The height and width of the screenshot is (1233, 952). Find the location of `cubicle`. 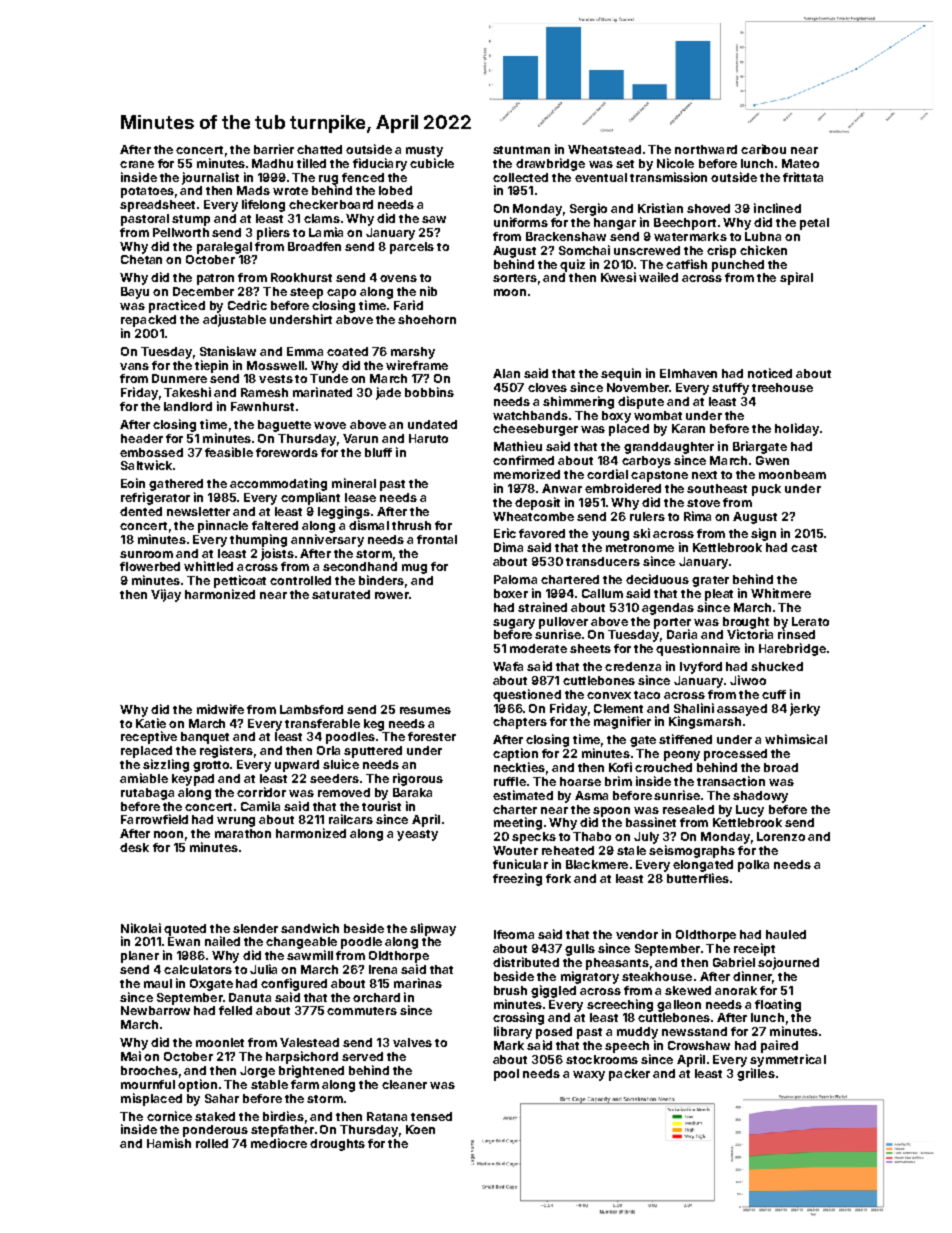

cubicle is located at coordinates (432, 163).
